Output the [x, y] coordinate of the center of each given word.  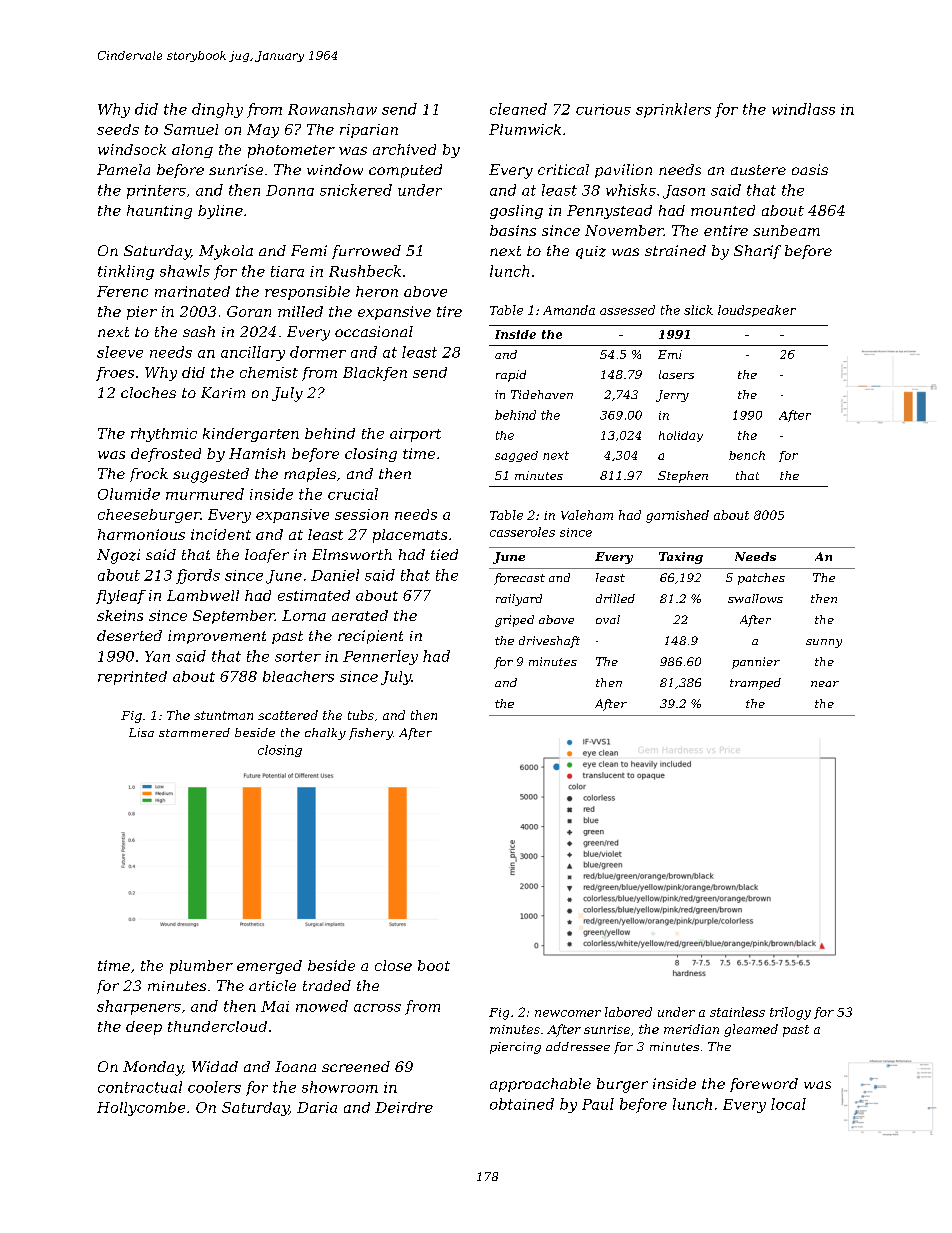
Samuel [191, 129]
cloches [148, 392]
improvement [217, 637]
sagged [516, 456]
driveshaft [549, 642]
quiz [591, 252]
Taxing [681, 558]
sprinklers [673, 110]
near [825, 684]
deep [144, 1028]
